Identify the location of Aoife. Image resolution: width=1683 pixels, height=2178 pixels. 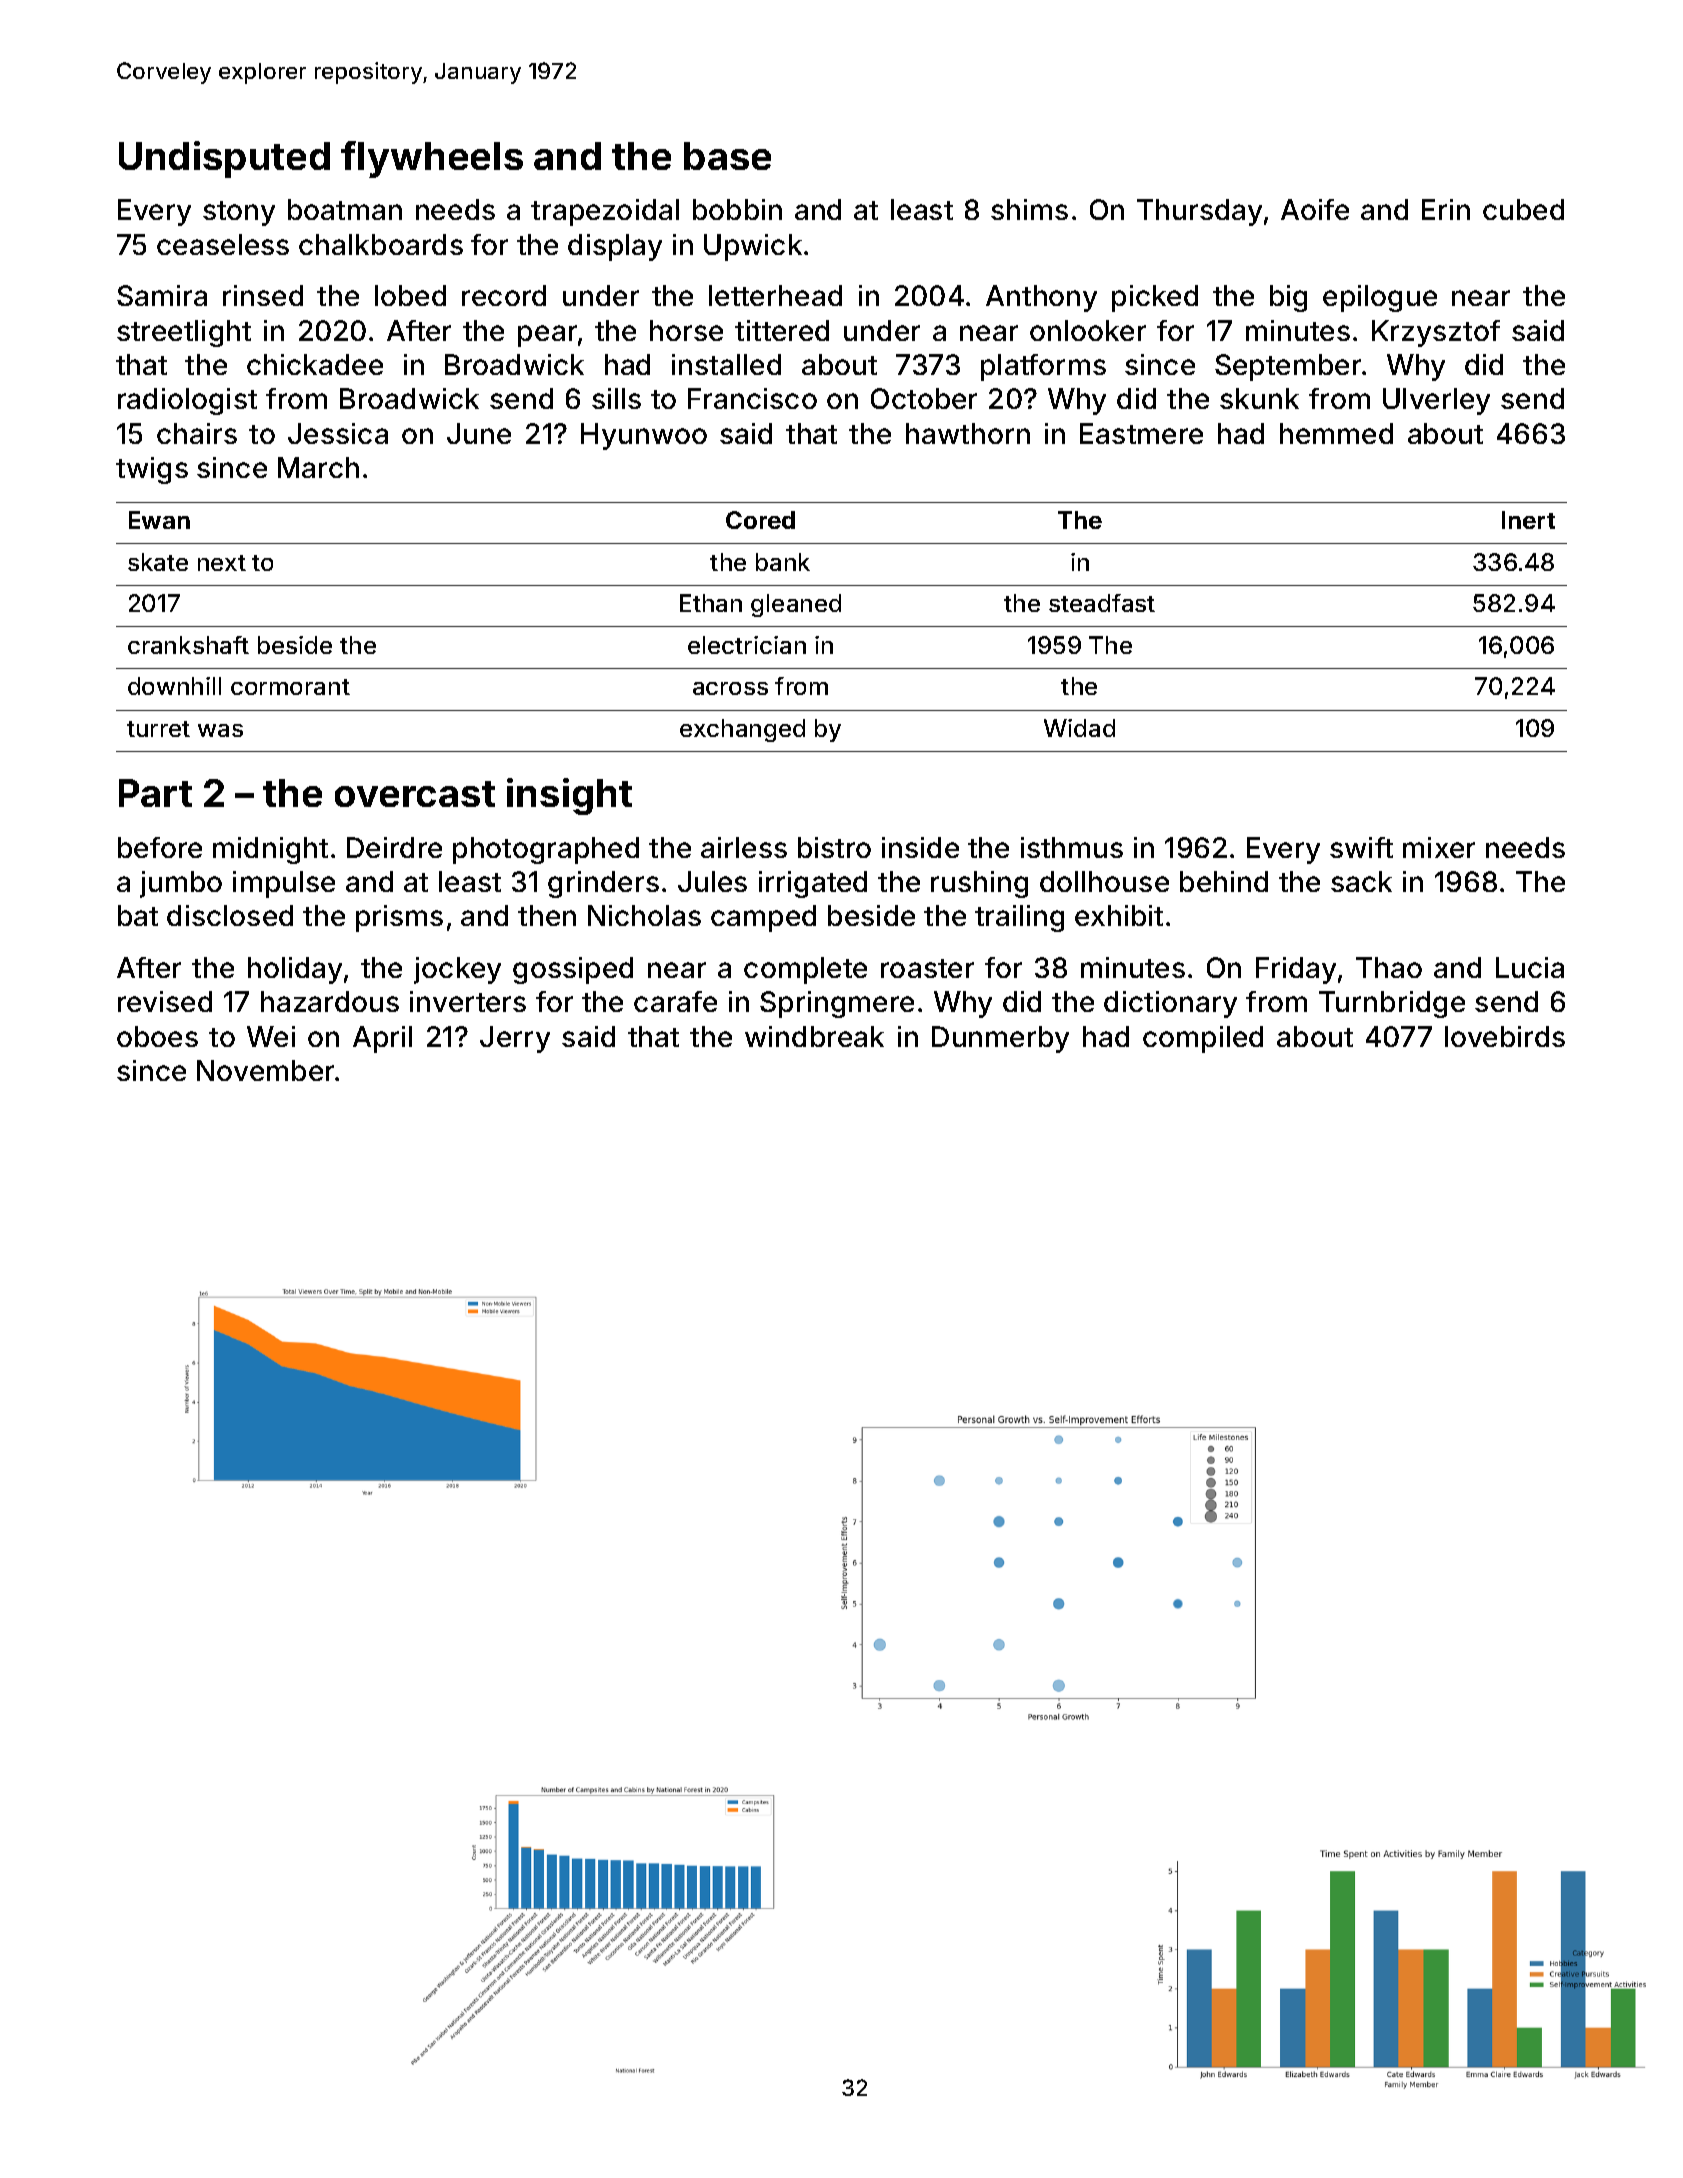
(1315, 209).
